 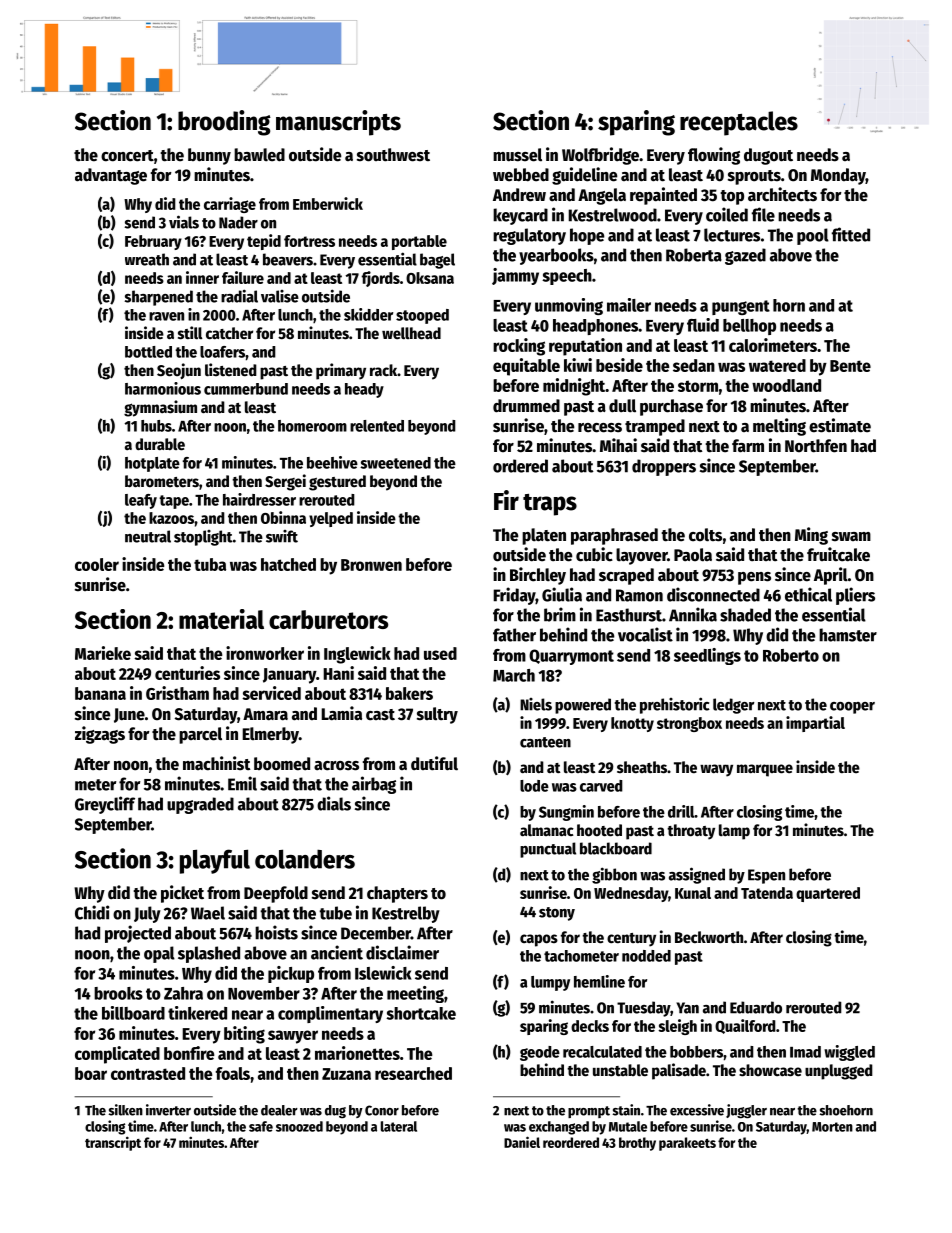 I want to click on mussel, so click(x=517, y=155).
